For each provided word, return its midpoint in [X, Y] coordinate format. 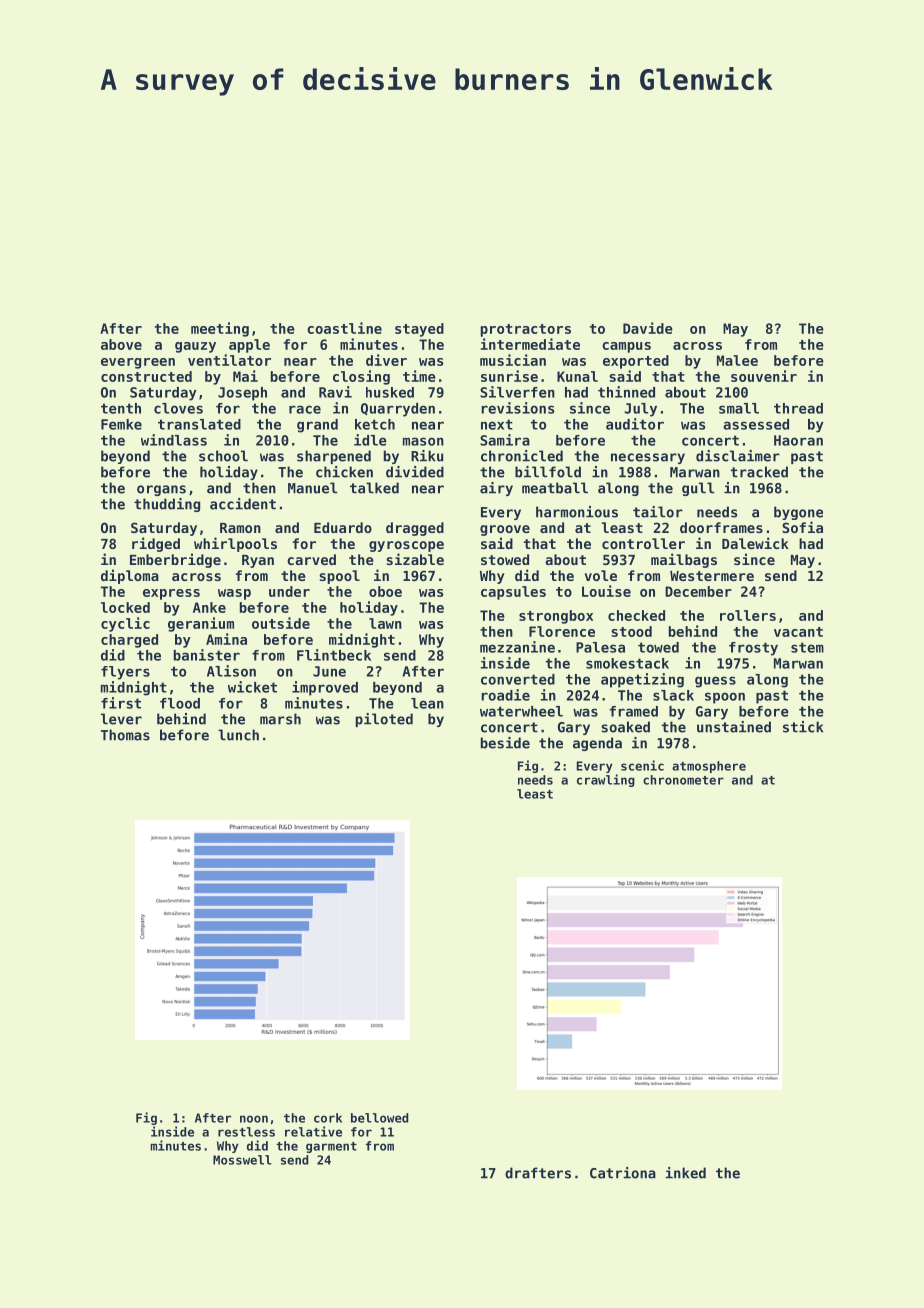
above [121, 344]
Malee [737, 360]
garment [331, 1147]
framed [633, 711]
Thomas [125, 735]
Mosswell [242, 1160]
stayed [419, 330]
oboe [385, 591]
